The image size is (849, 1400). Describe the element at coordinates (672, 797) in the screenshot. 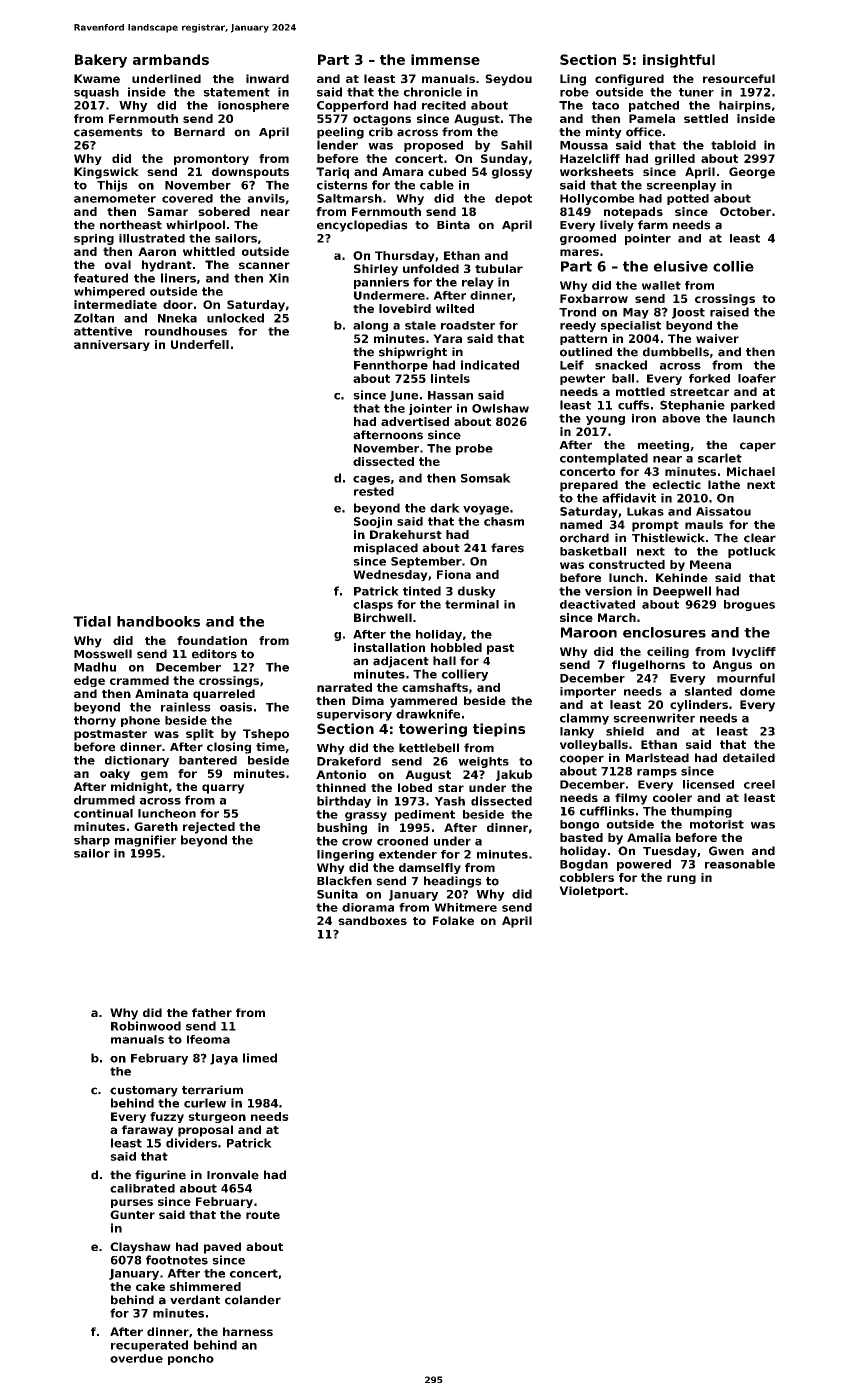

I see `cooler` at that location.
